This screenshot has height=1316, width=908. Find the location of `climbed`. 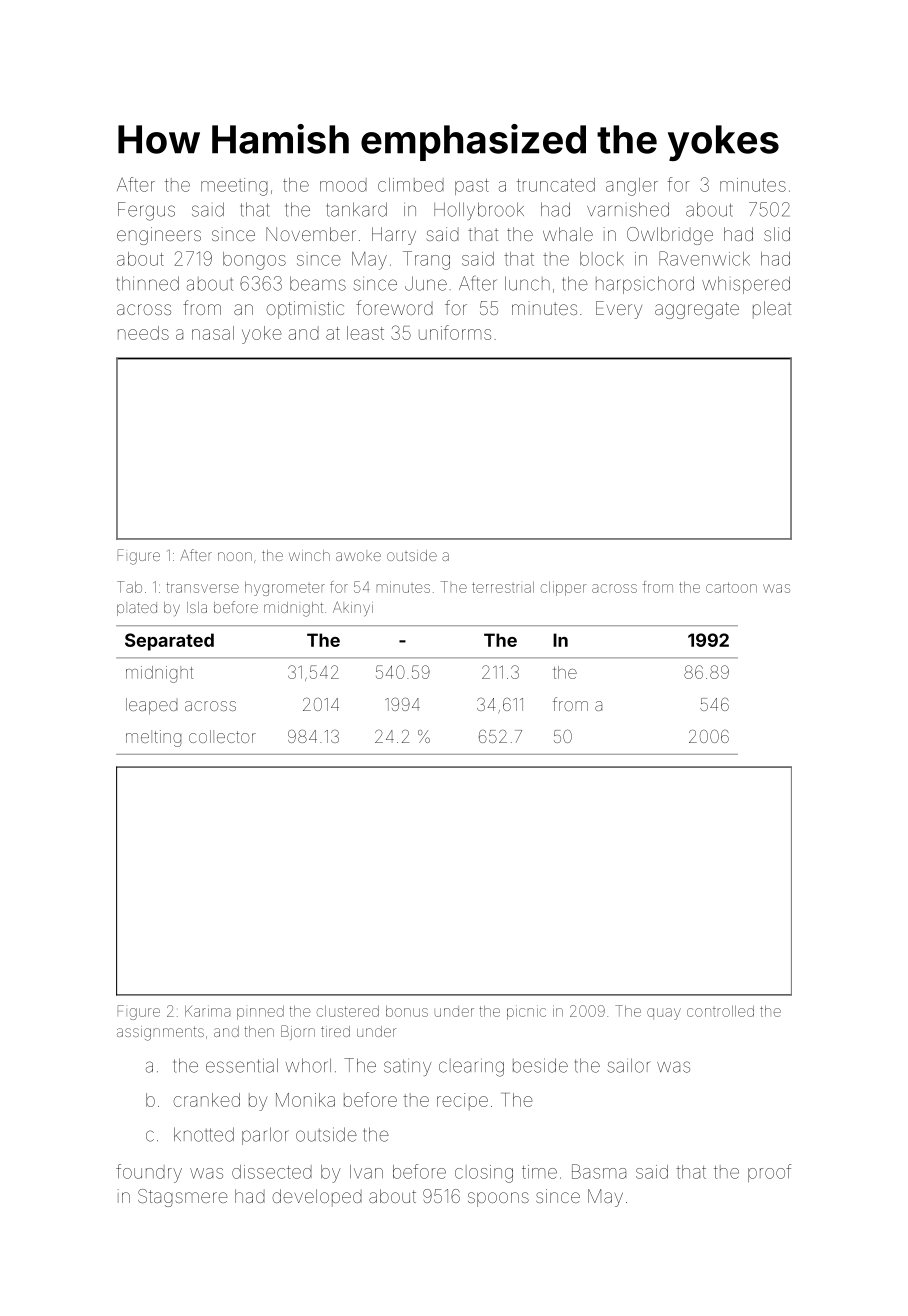

climbed is located at coordinates (411, 185).
